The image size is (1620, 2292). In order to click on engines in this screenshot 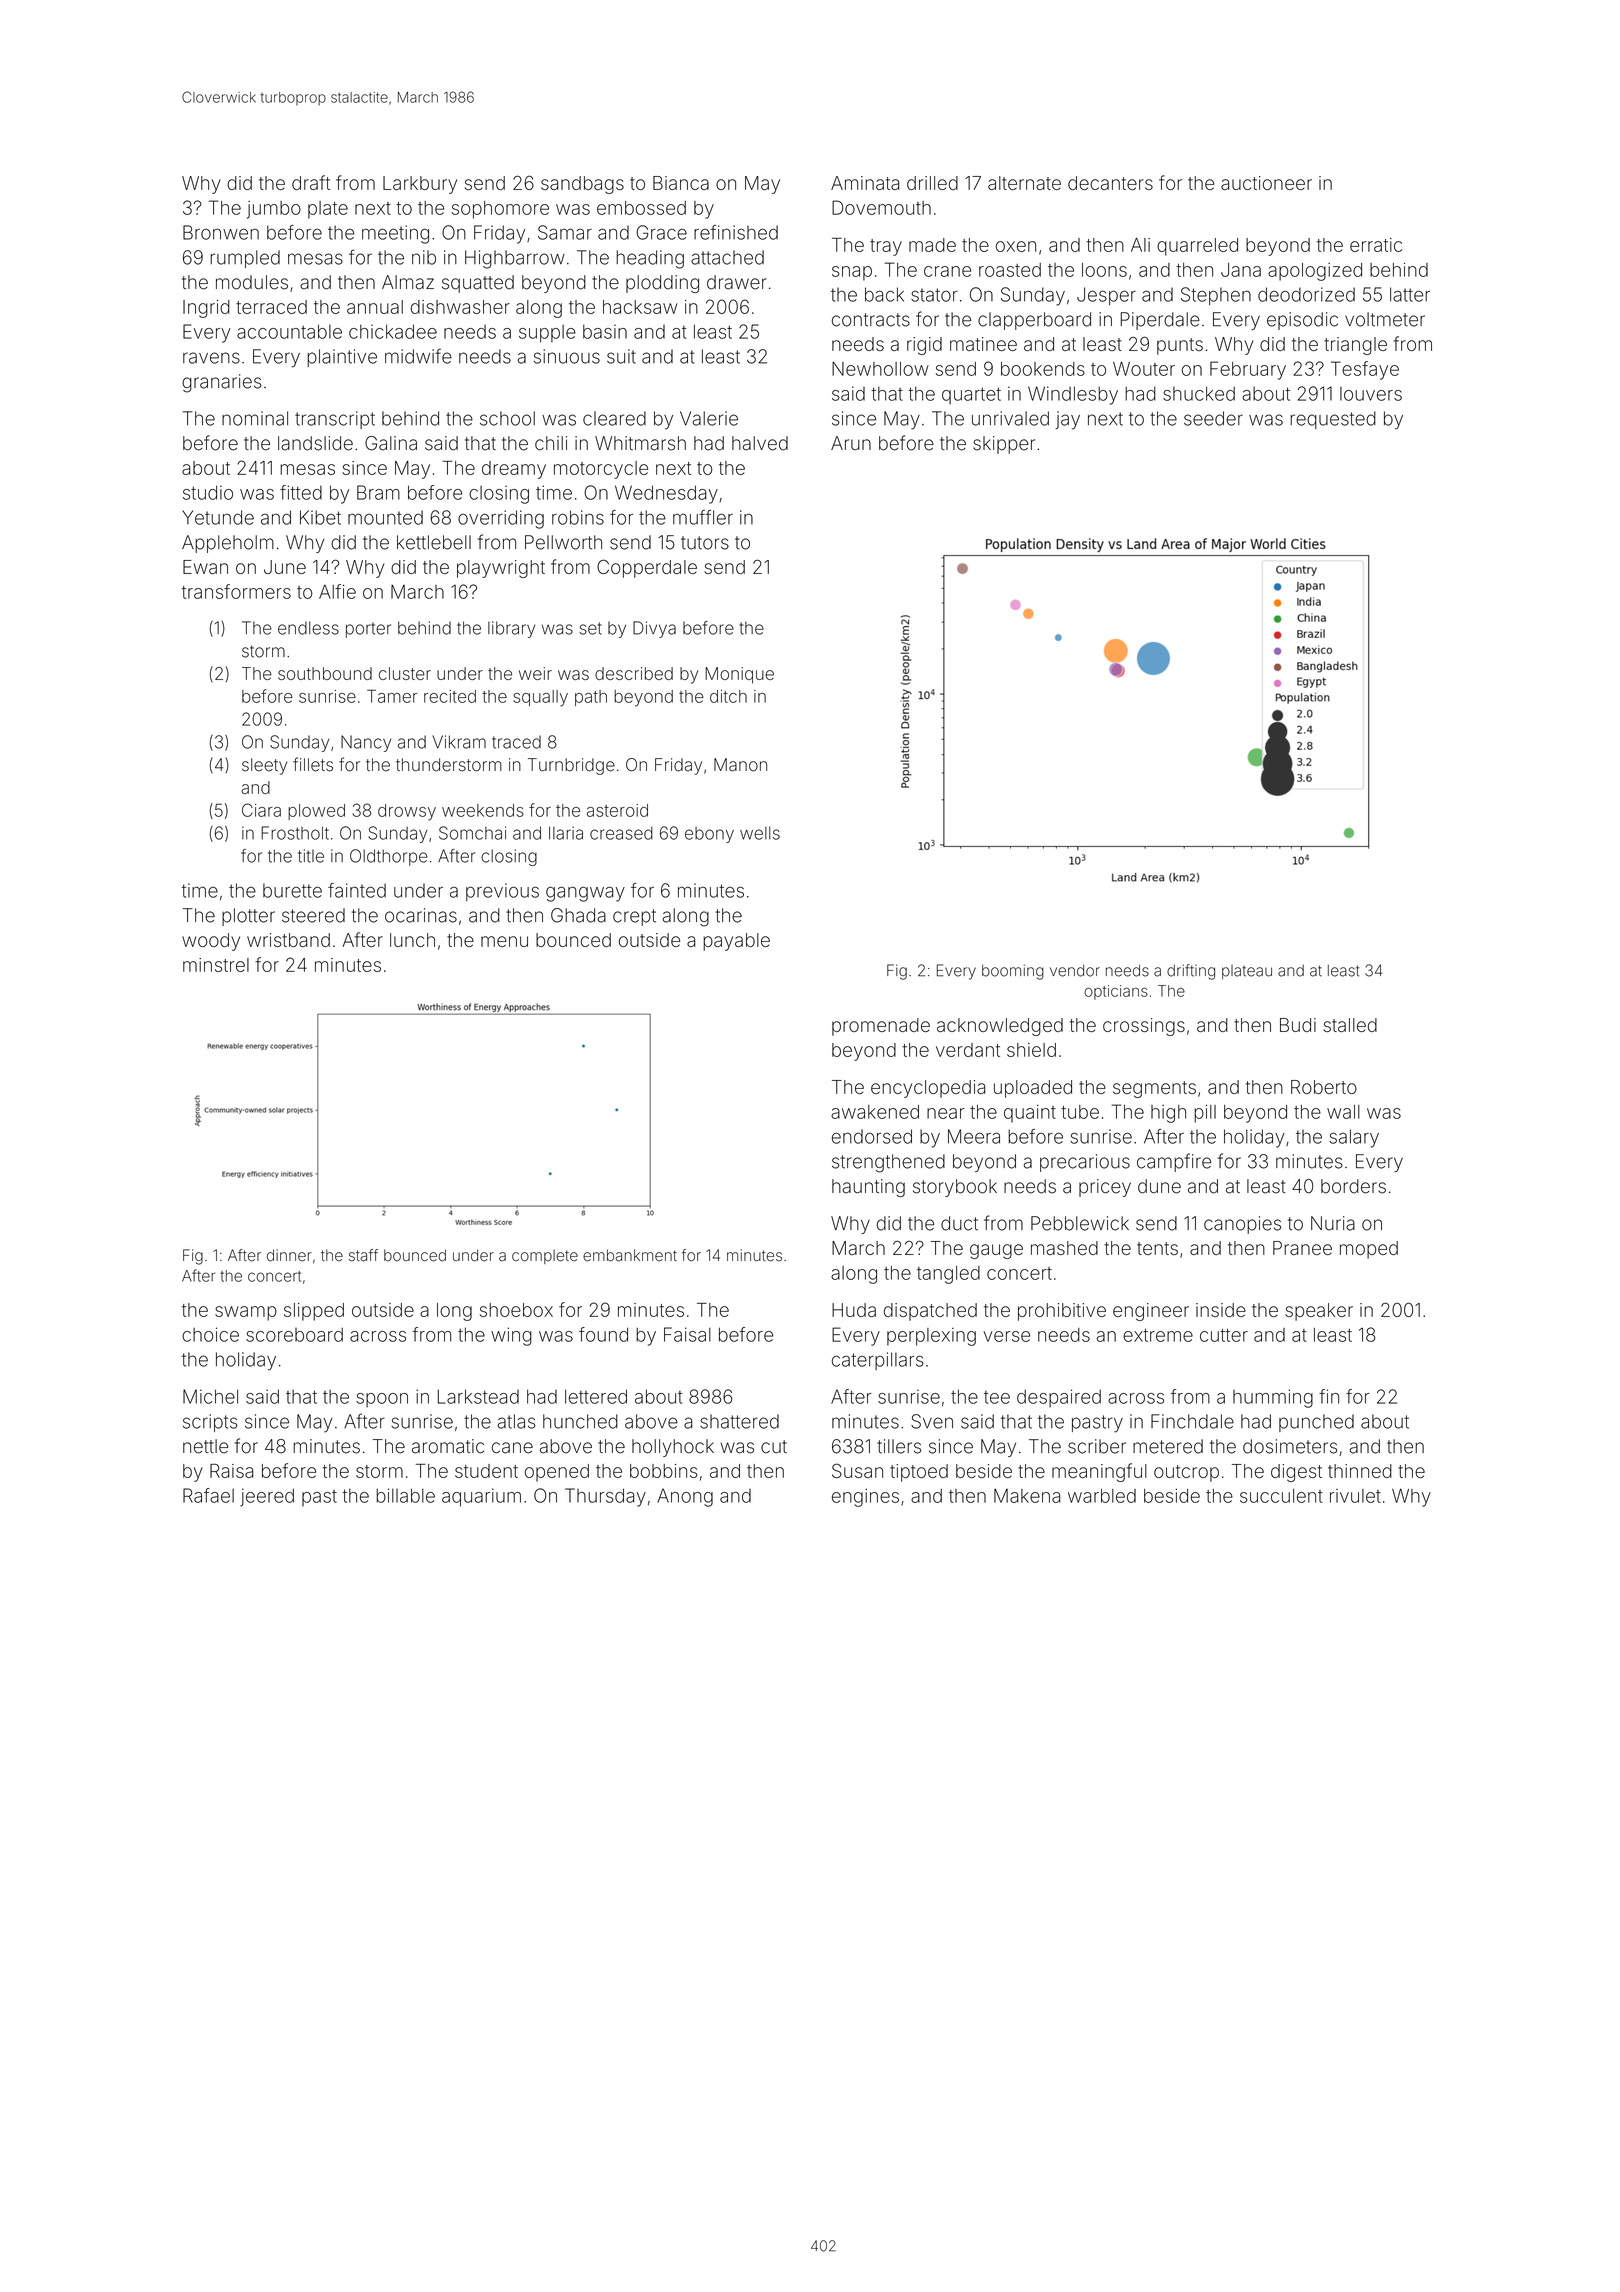, I will do `click(865, 1498)`.
